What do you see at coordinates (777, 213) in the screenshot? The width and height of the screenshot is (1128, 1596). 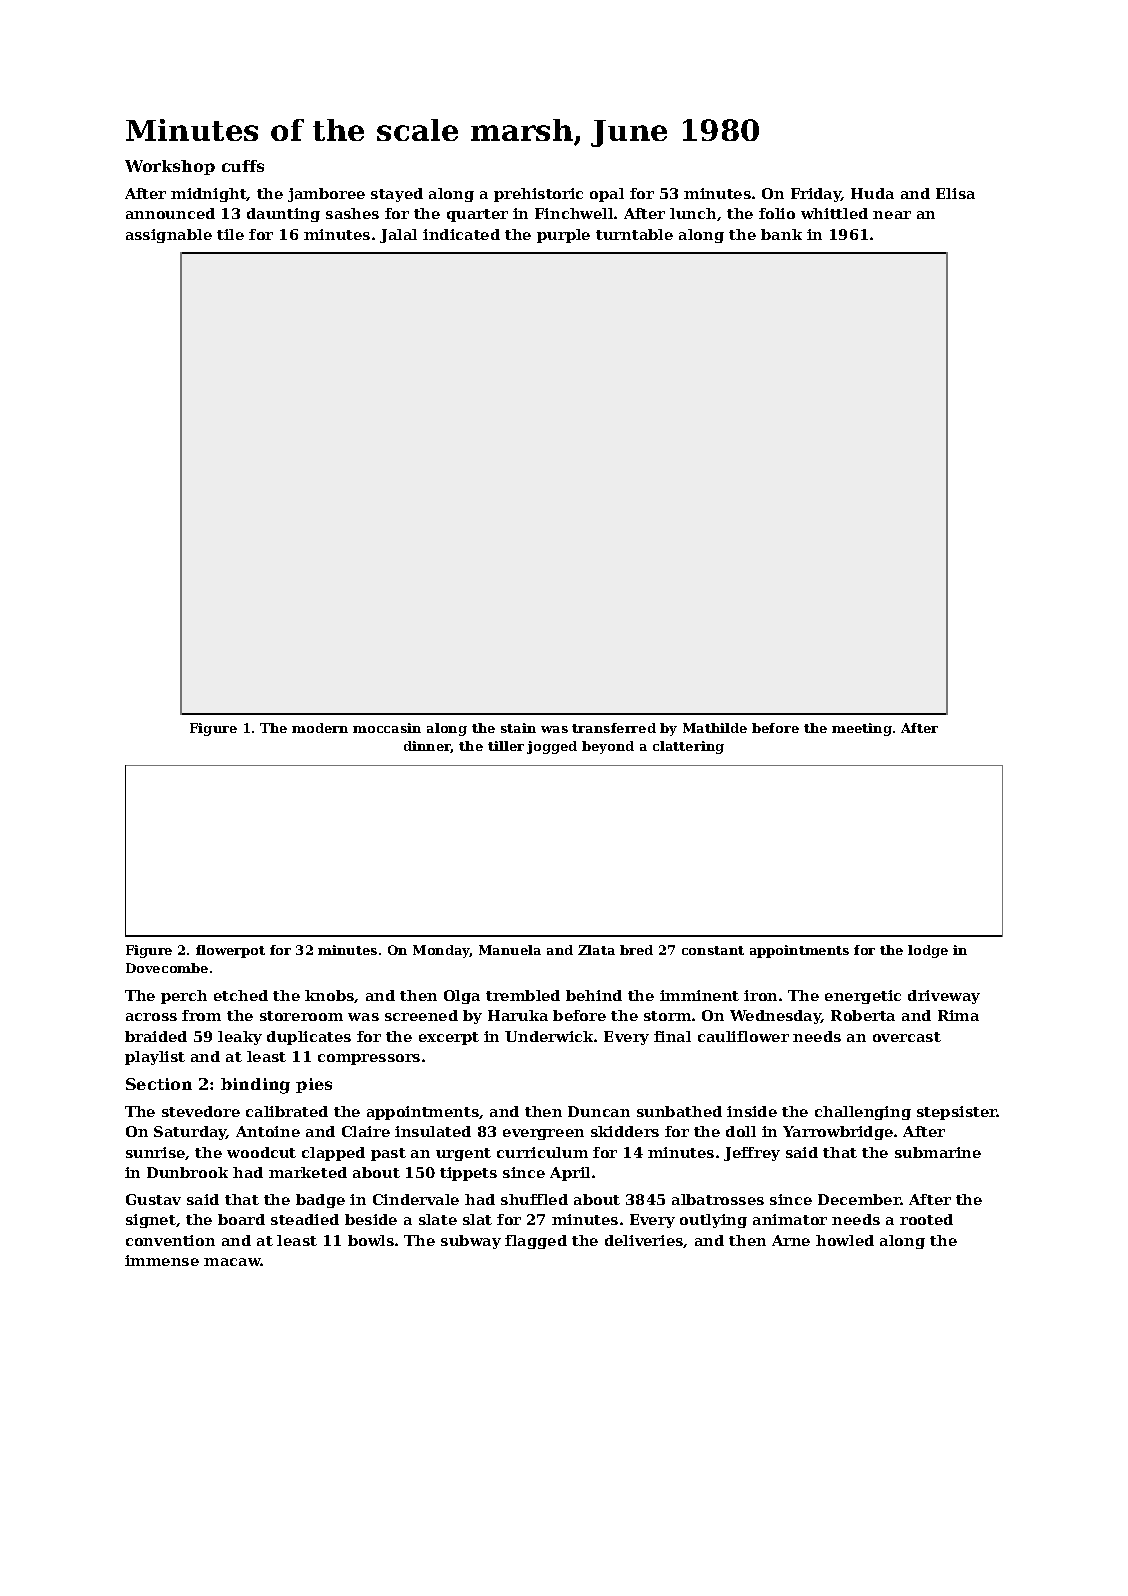 I see `folio` at bounding box center [777, 213].
